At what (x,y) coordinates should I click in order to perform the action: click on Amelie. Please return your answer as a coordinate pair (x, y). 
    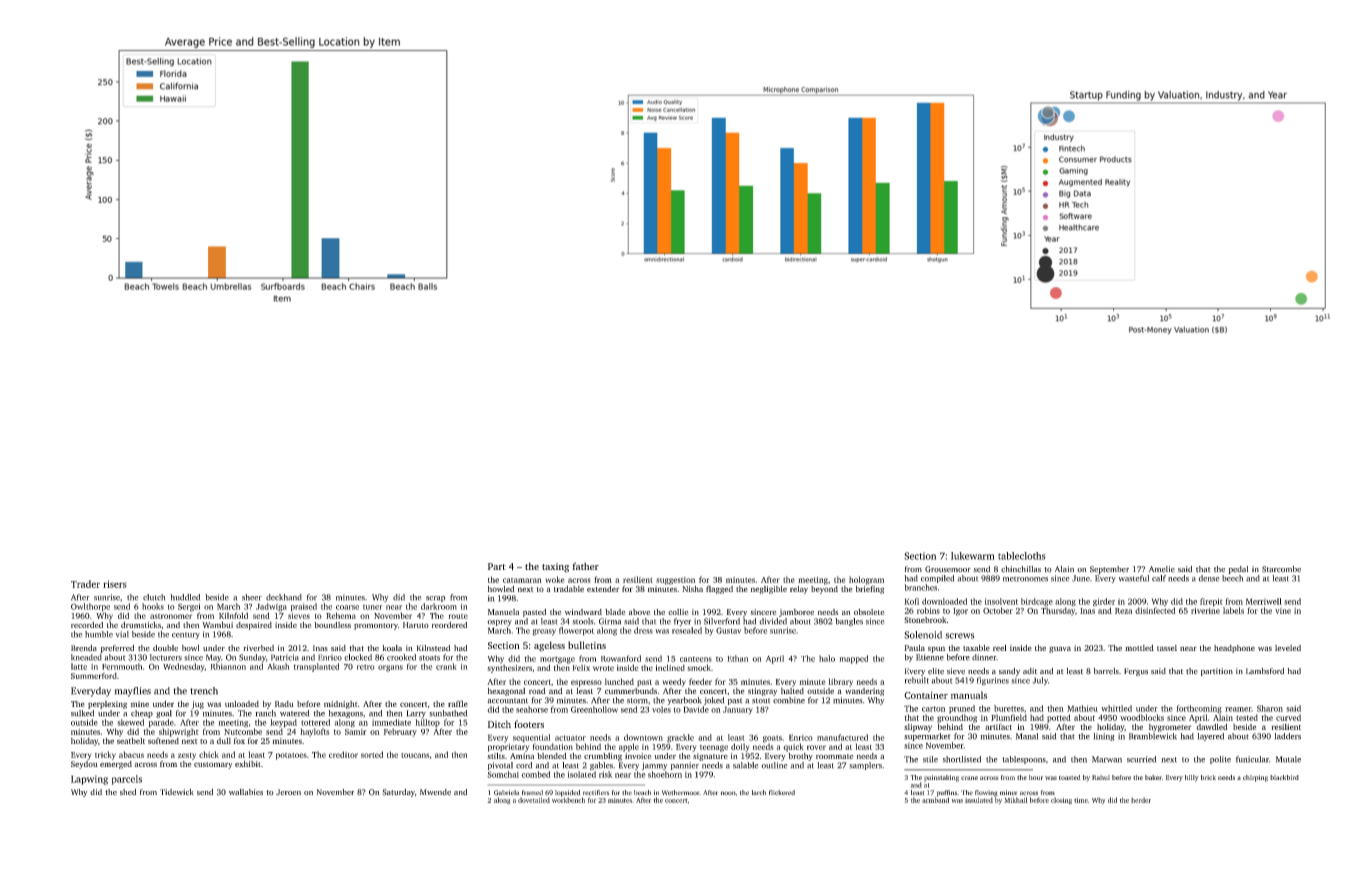
    Looking at the image, I should click on (1162, 569).
